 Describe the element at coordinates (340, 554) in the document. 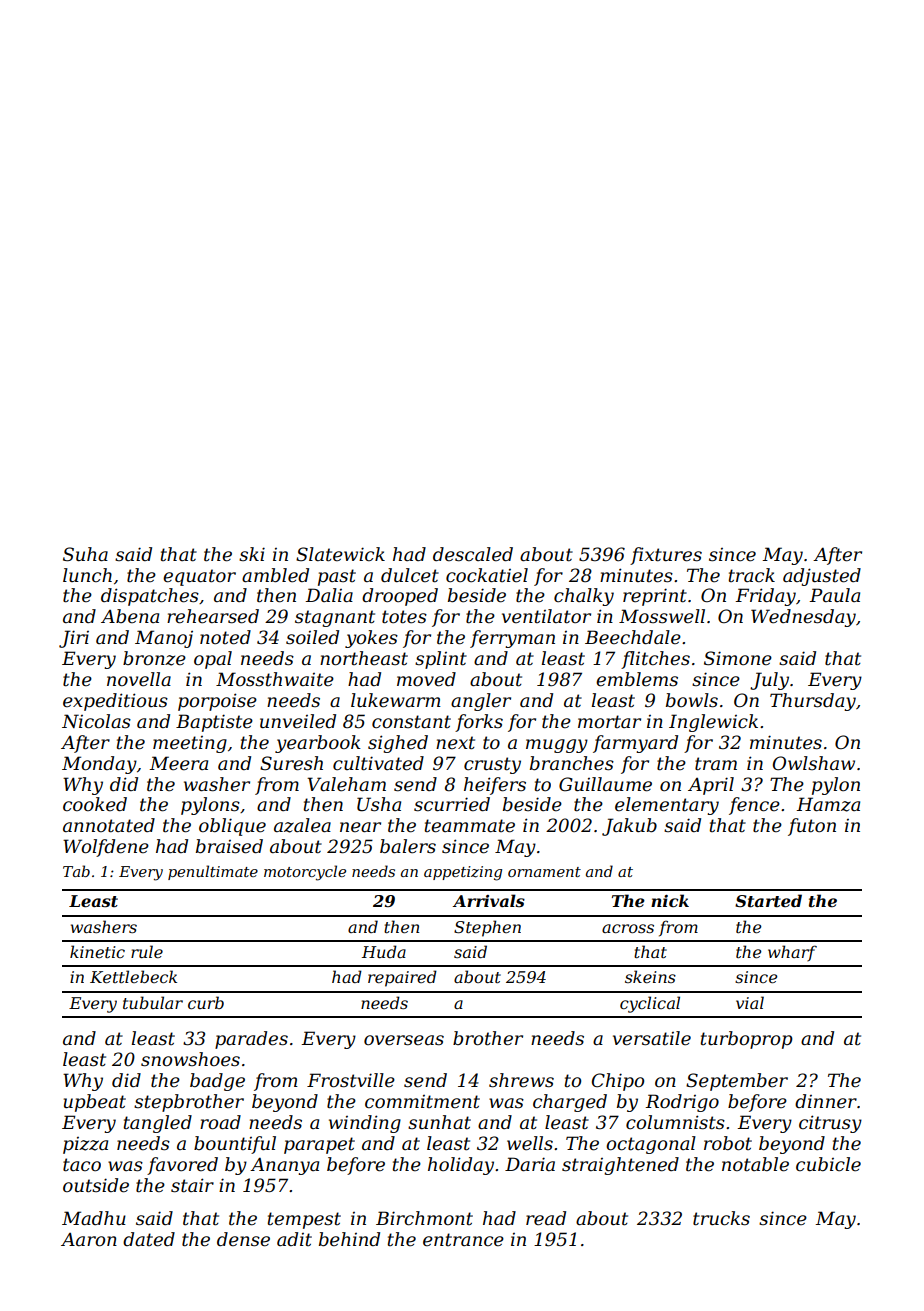

I see `Slatewick` at that location.
